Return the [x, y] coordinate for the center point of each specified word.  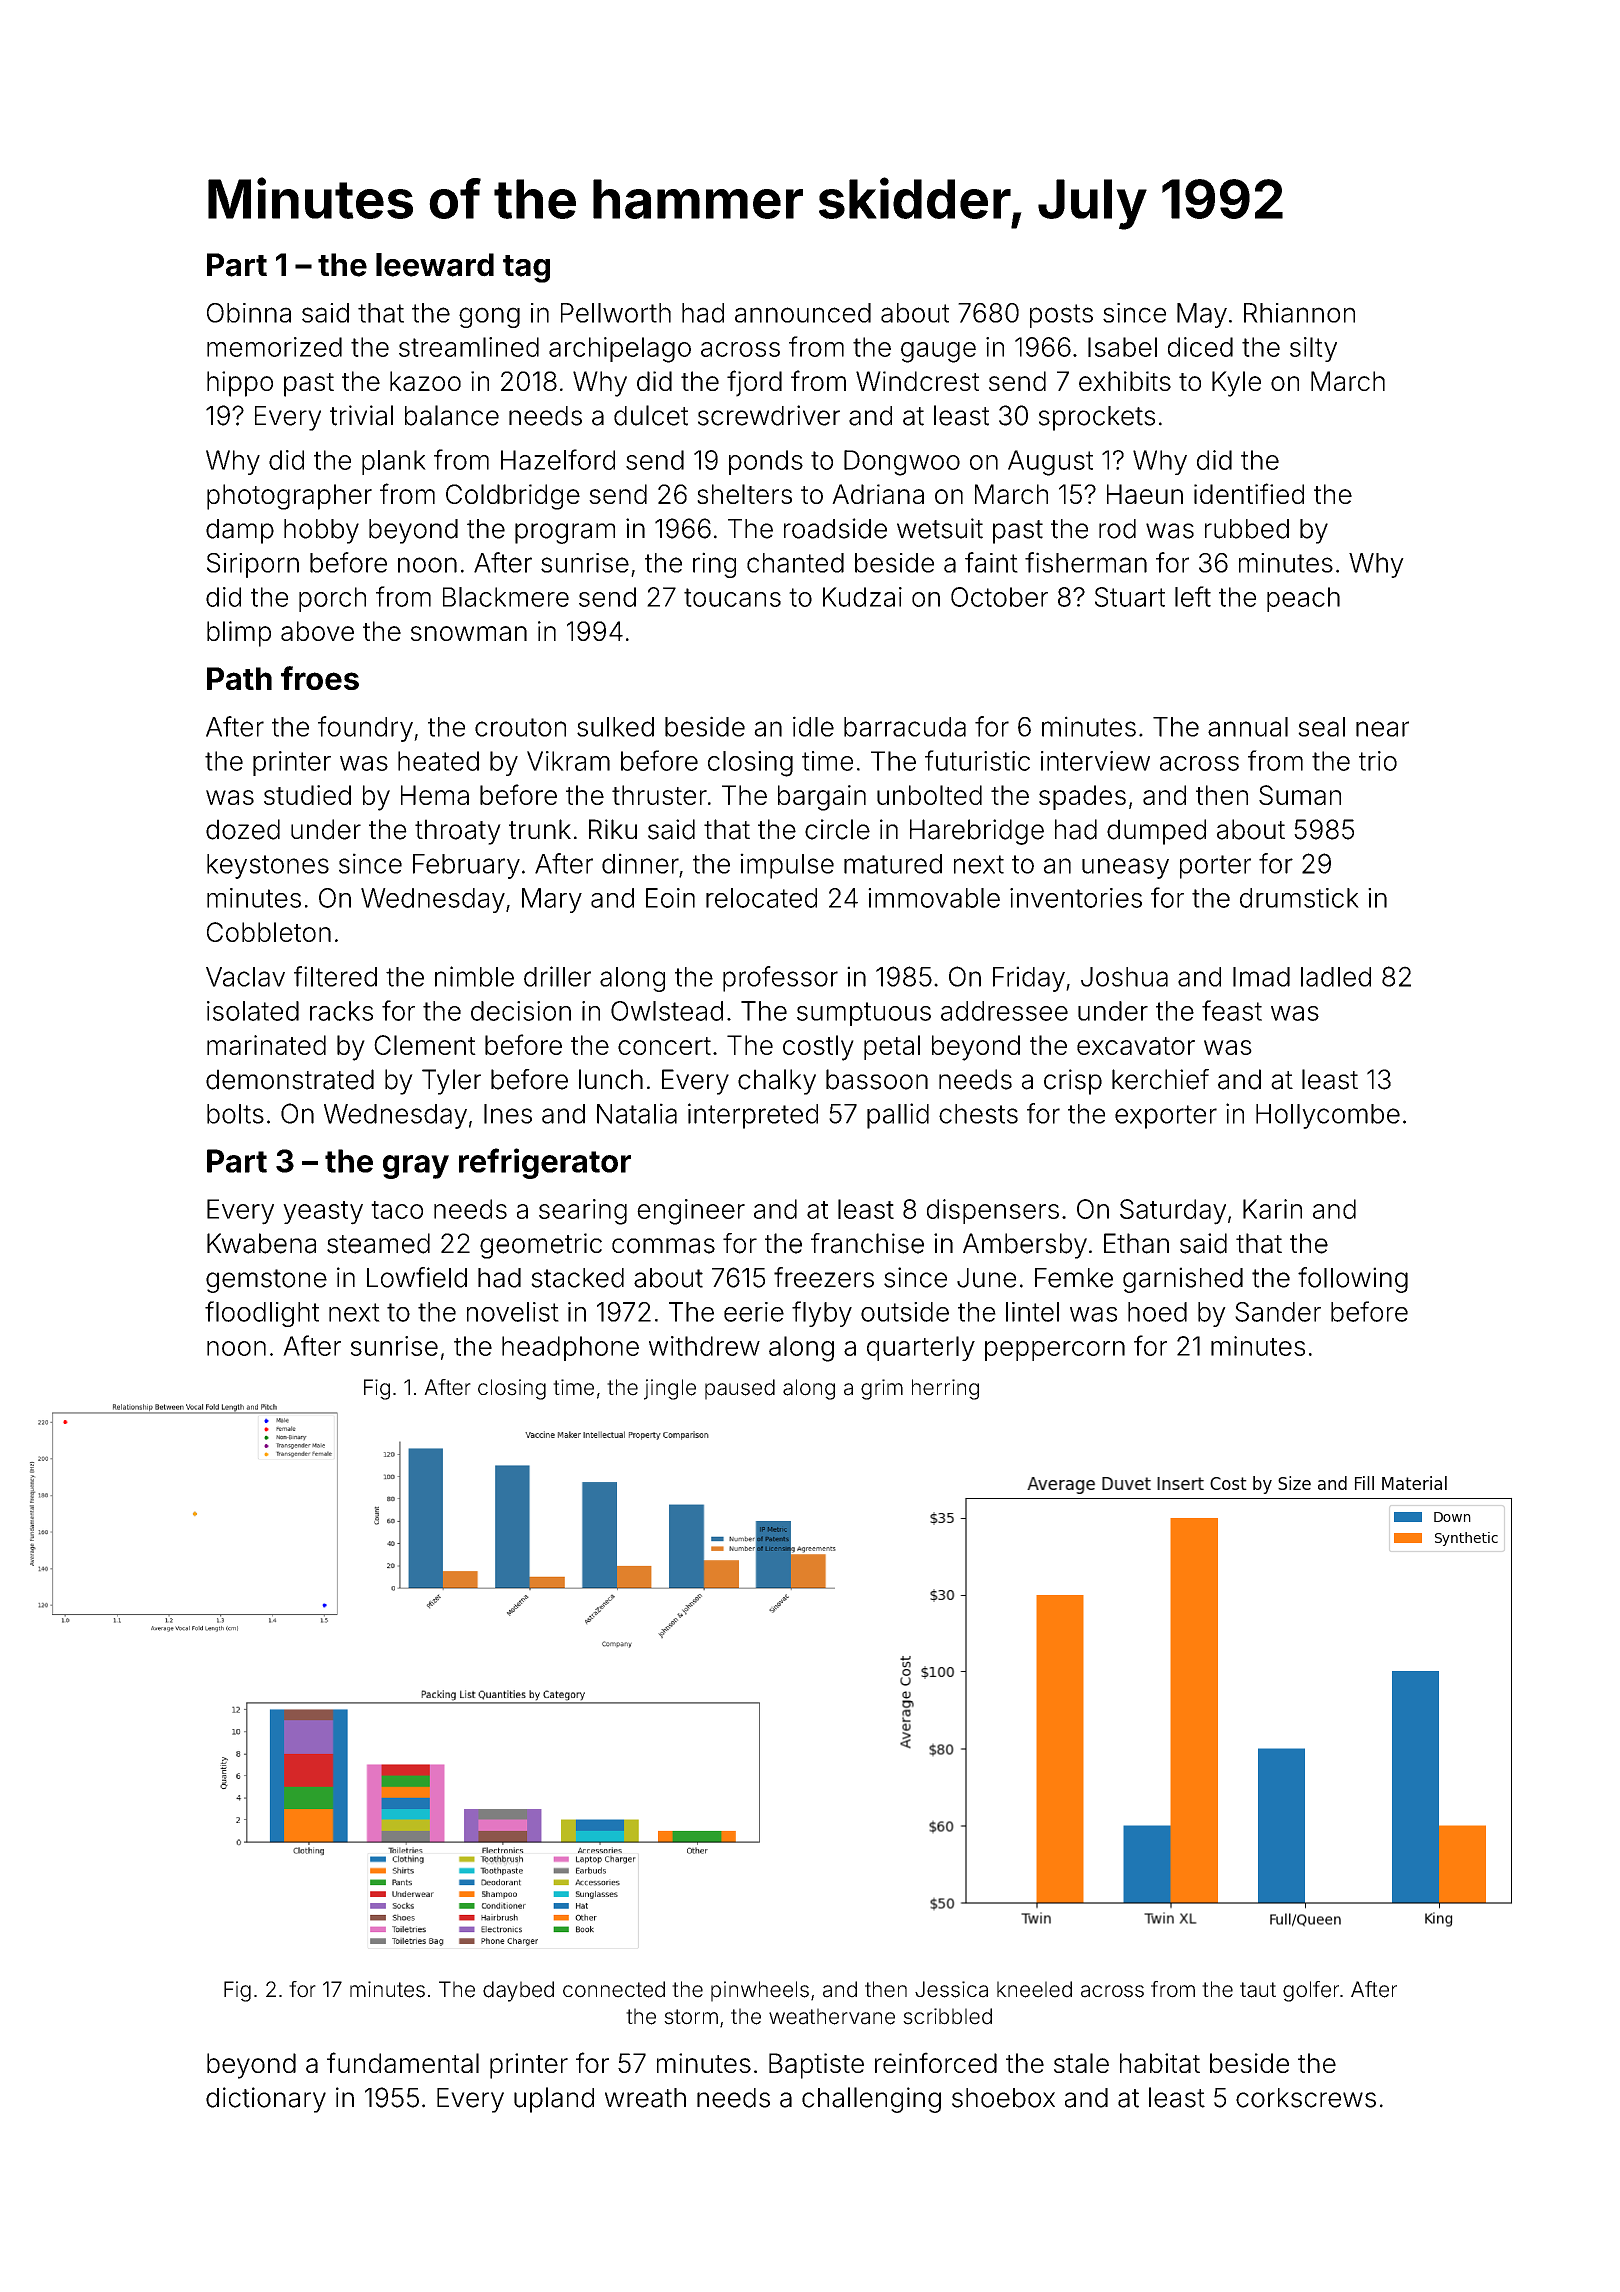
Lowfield [417, 1277]
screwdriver [769, 415]
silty [1313, 349]
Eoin [670, 898]
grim [882, 1389]
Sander [1278, 1312]
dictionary [266, 2100]
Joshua [1124, 977]
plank [394, 462]
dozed [243, 829]
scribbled [947, 2016]
